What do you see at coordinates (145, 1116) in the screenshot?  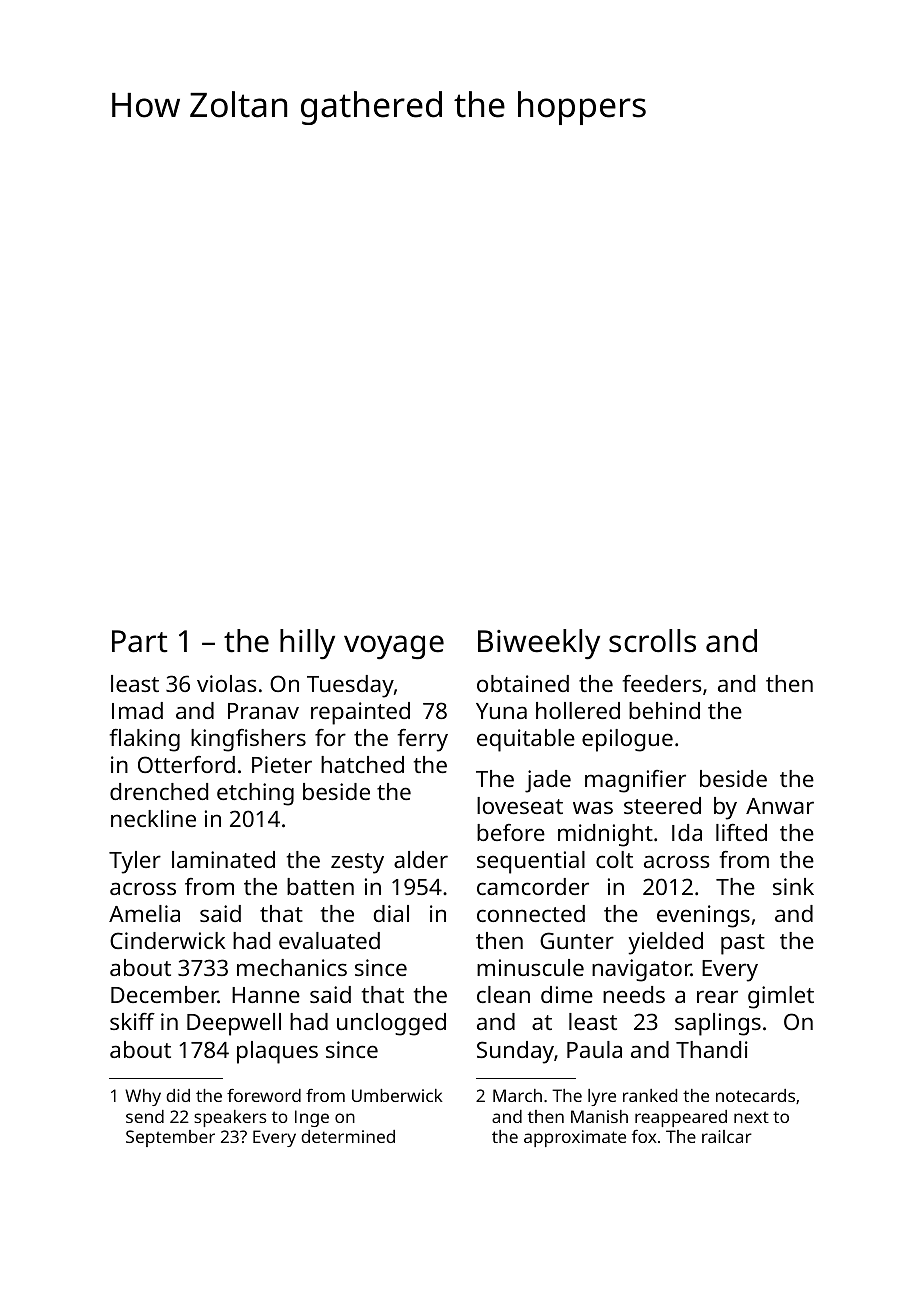 I see `send` at bounding box center [145, 1116].
